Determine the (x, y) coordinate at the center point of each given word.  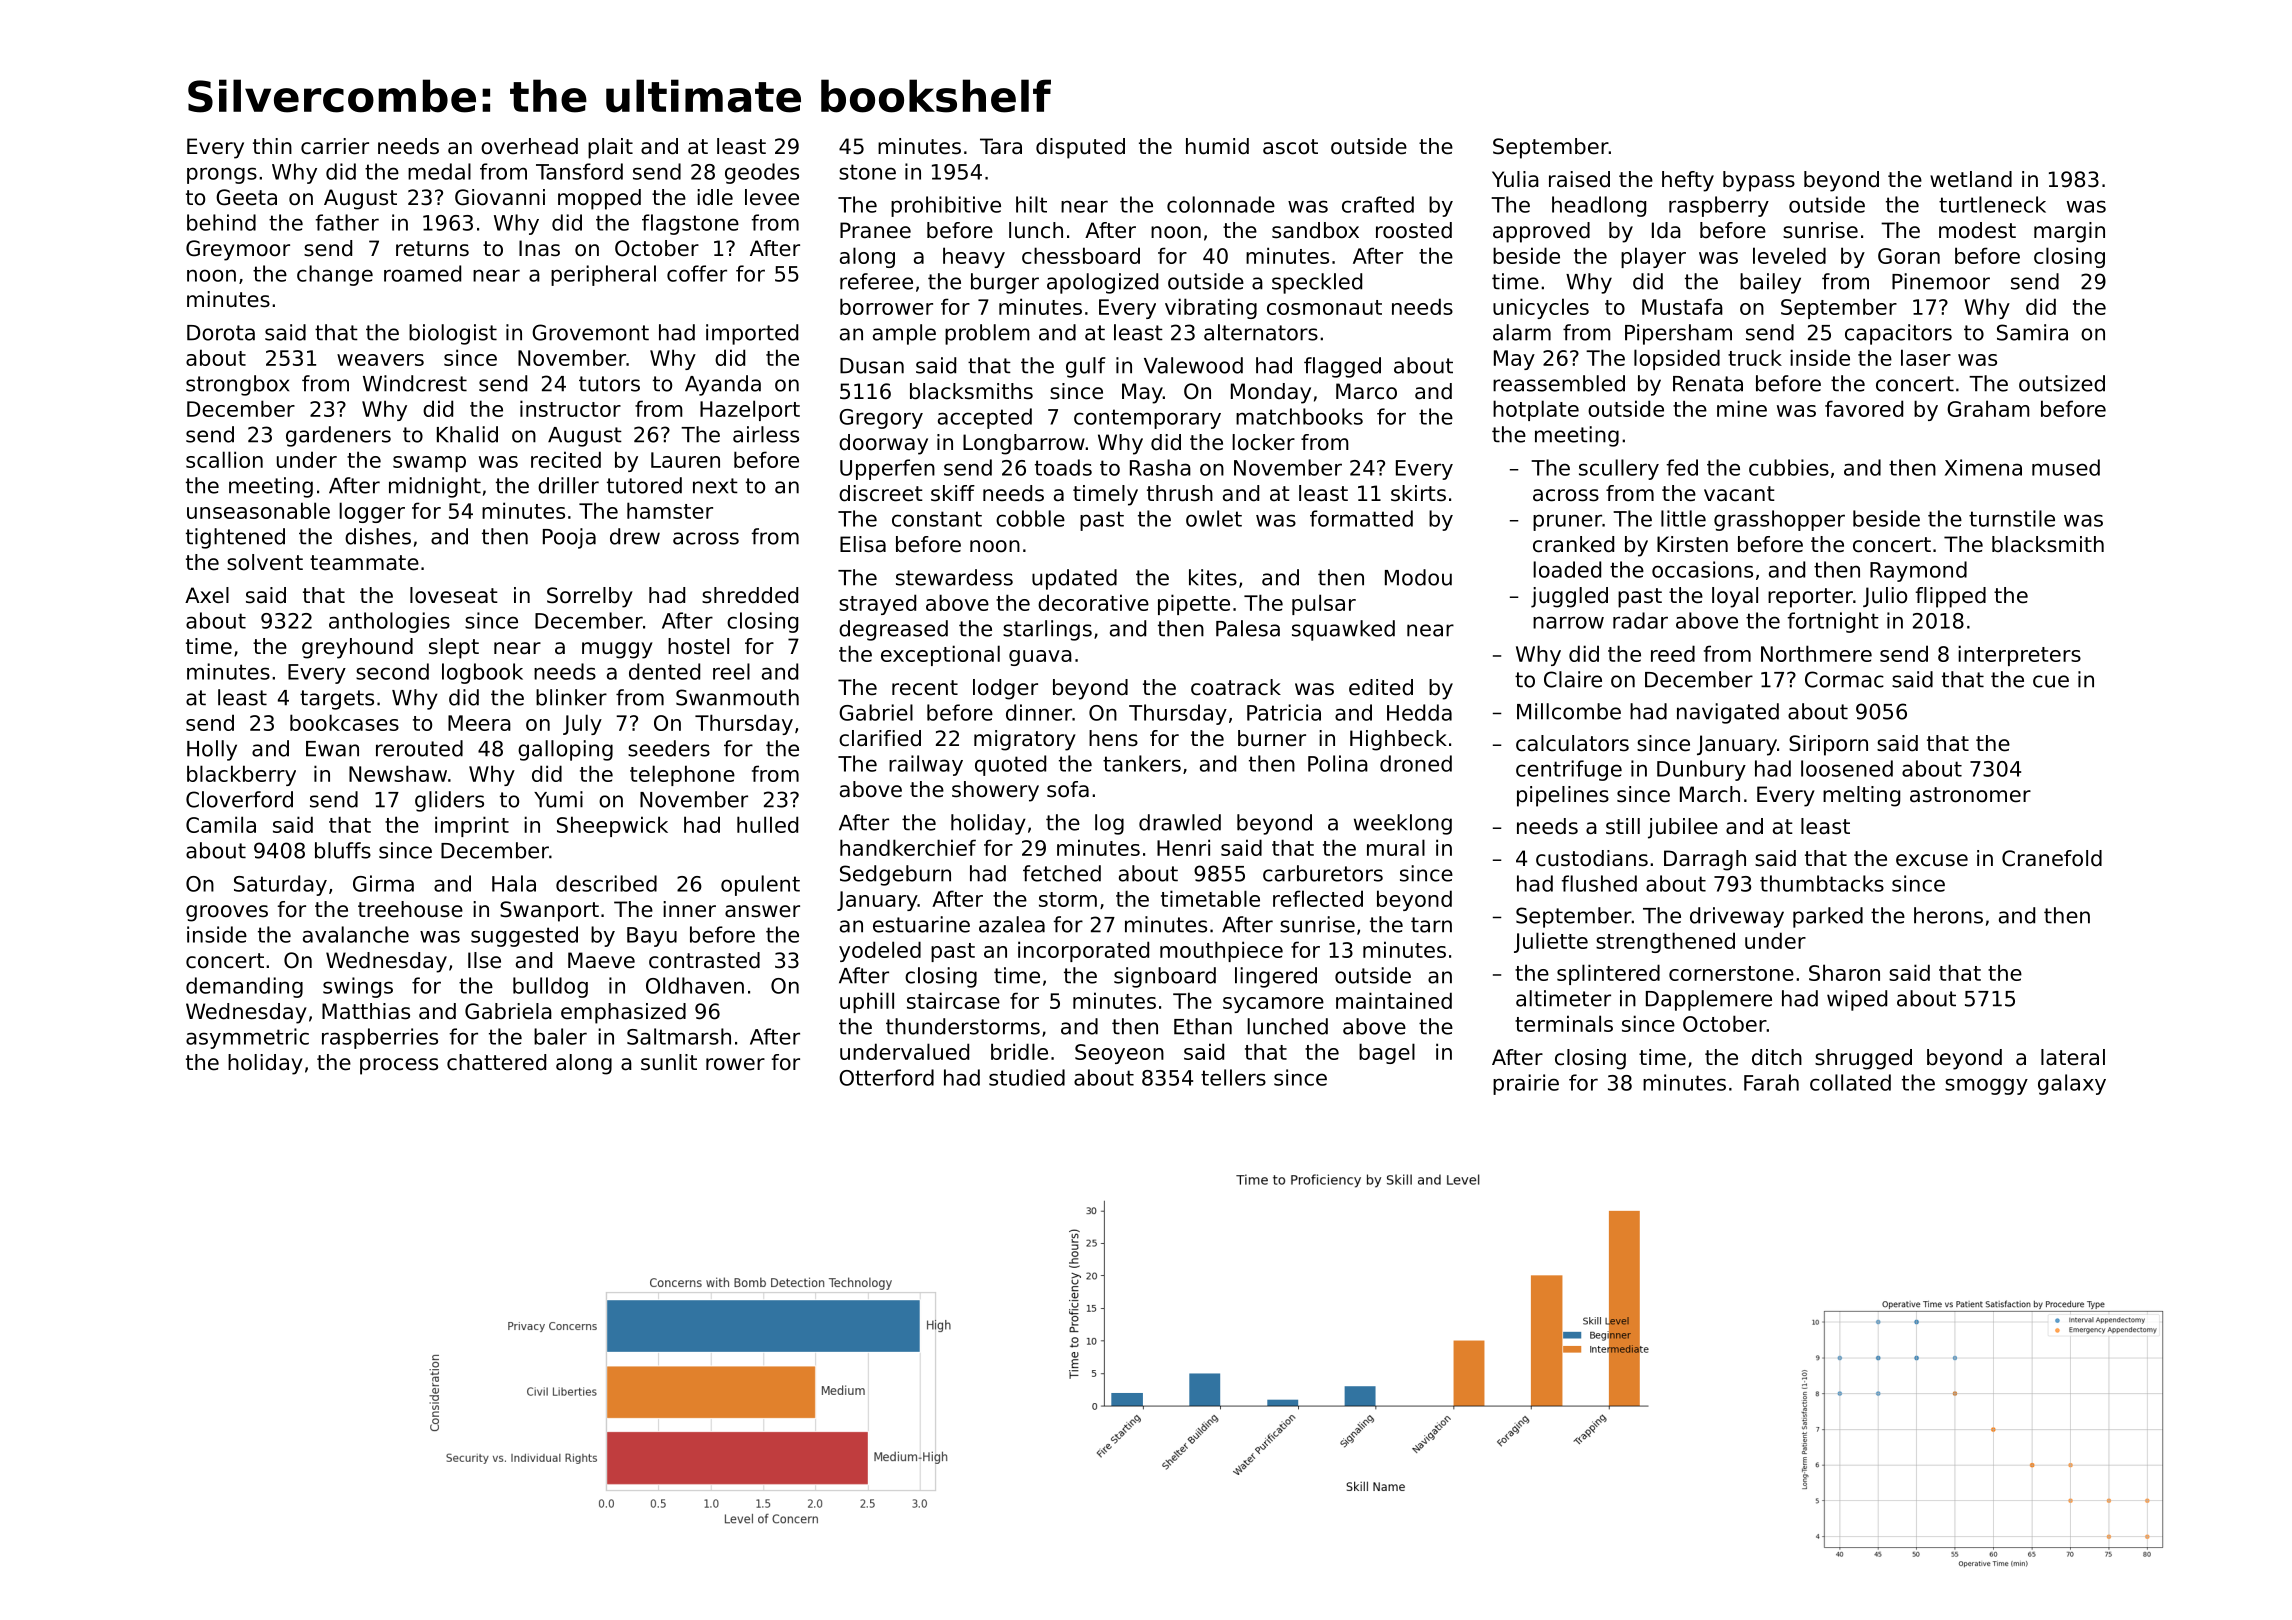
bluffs (343, 850)
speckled (1317, 283)
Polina (1338, 763)
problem (987, 334)
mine (1742, 408)
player (1653, 257)
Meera (479, 723)
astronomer (1970, 795)
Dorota (221, 333)
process (399, 1066)
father (347, 222)
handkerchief (908, 847)
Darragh (1705, 860)
